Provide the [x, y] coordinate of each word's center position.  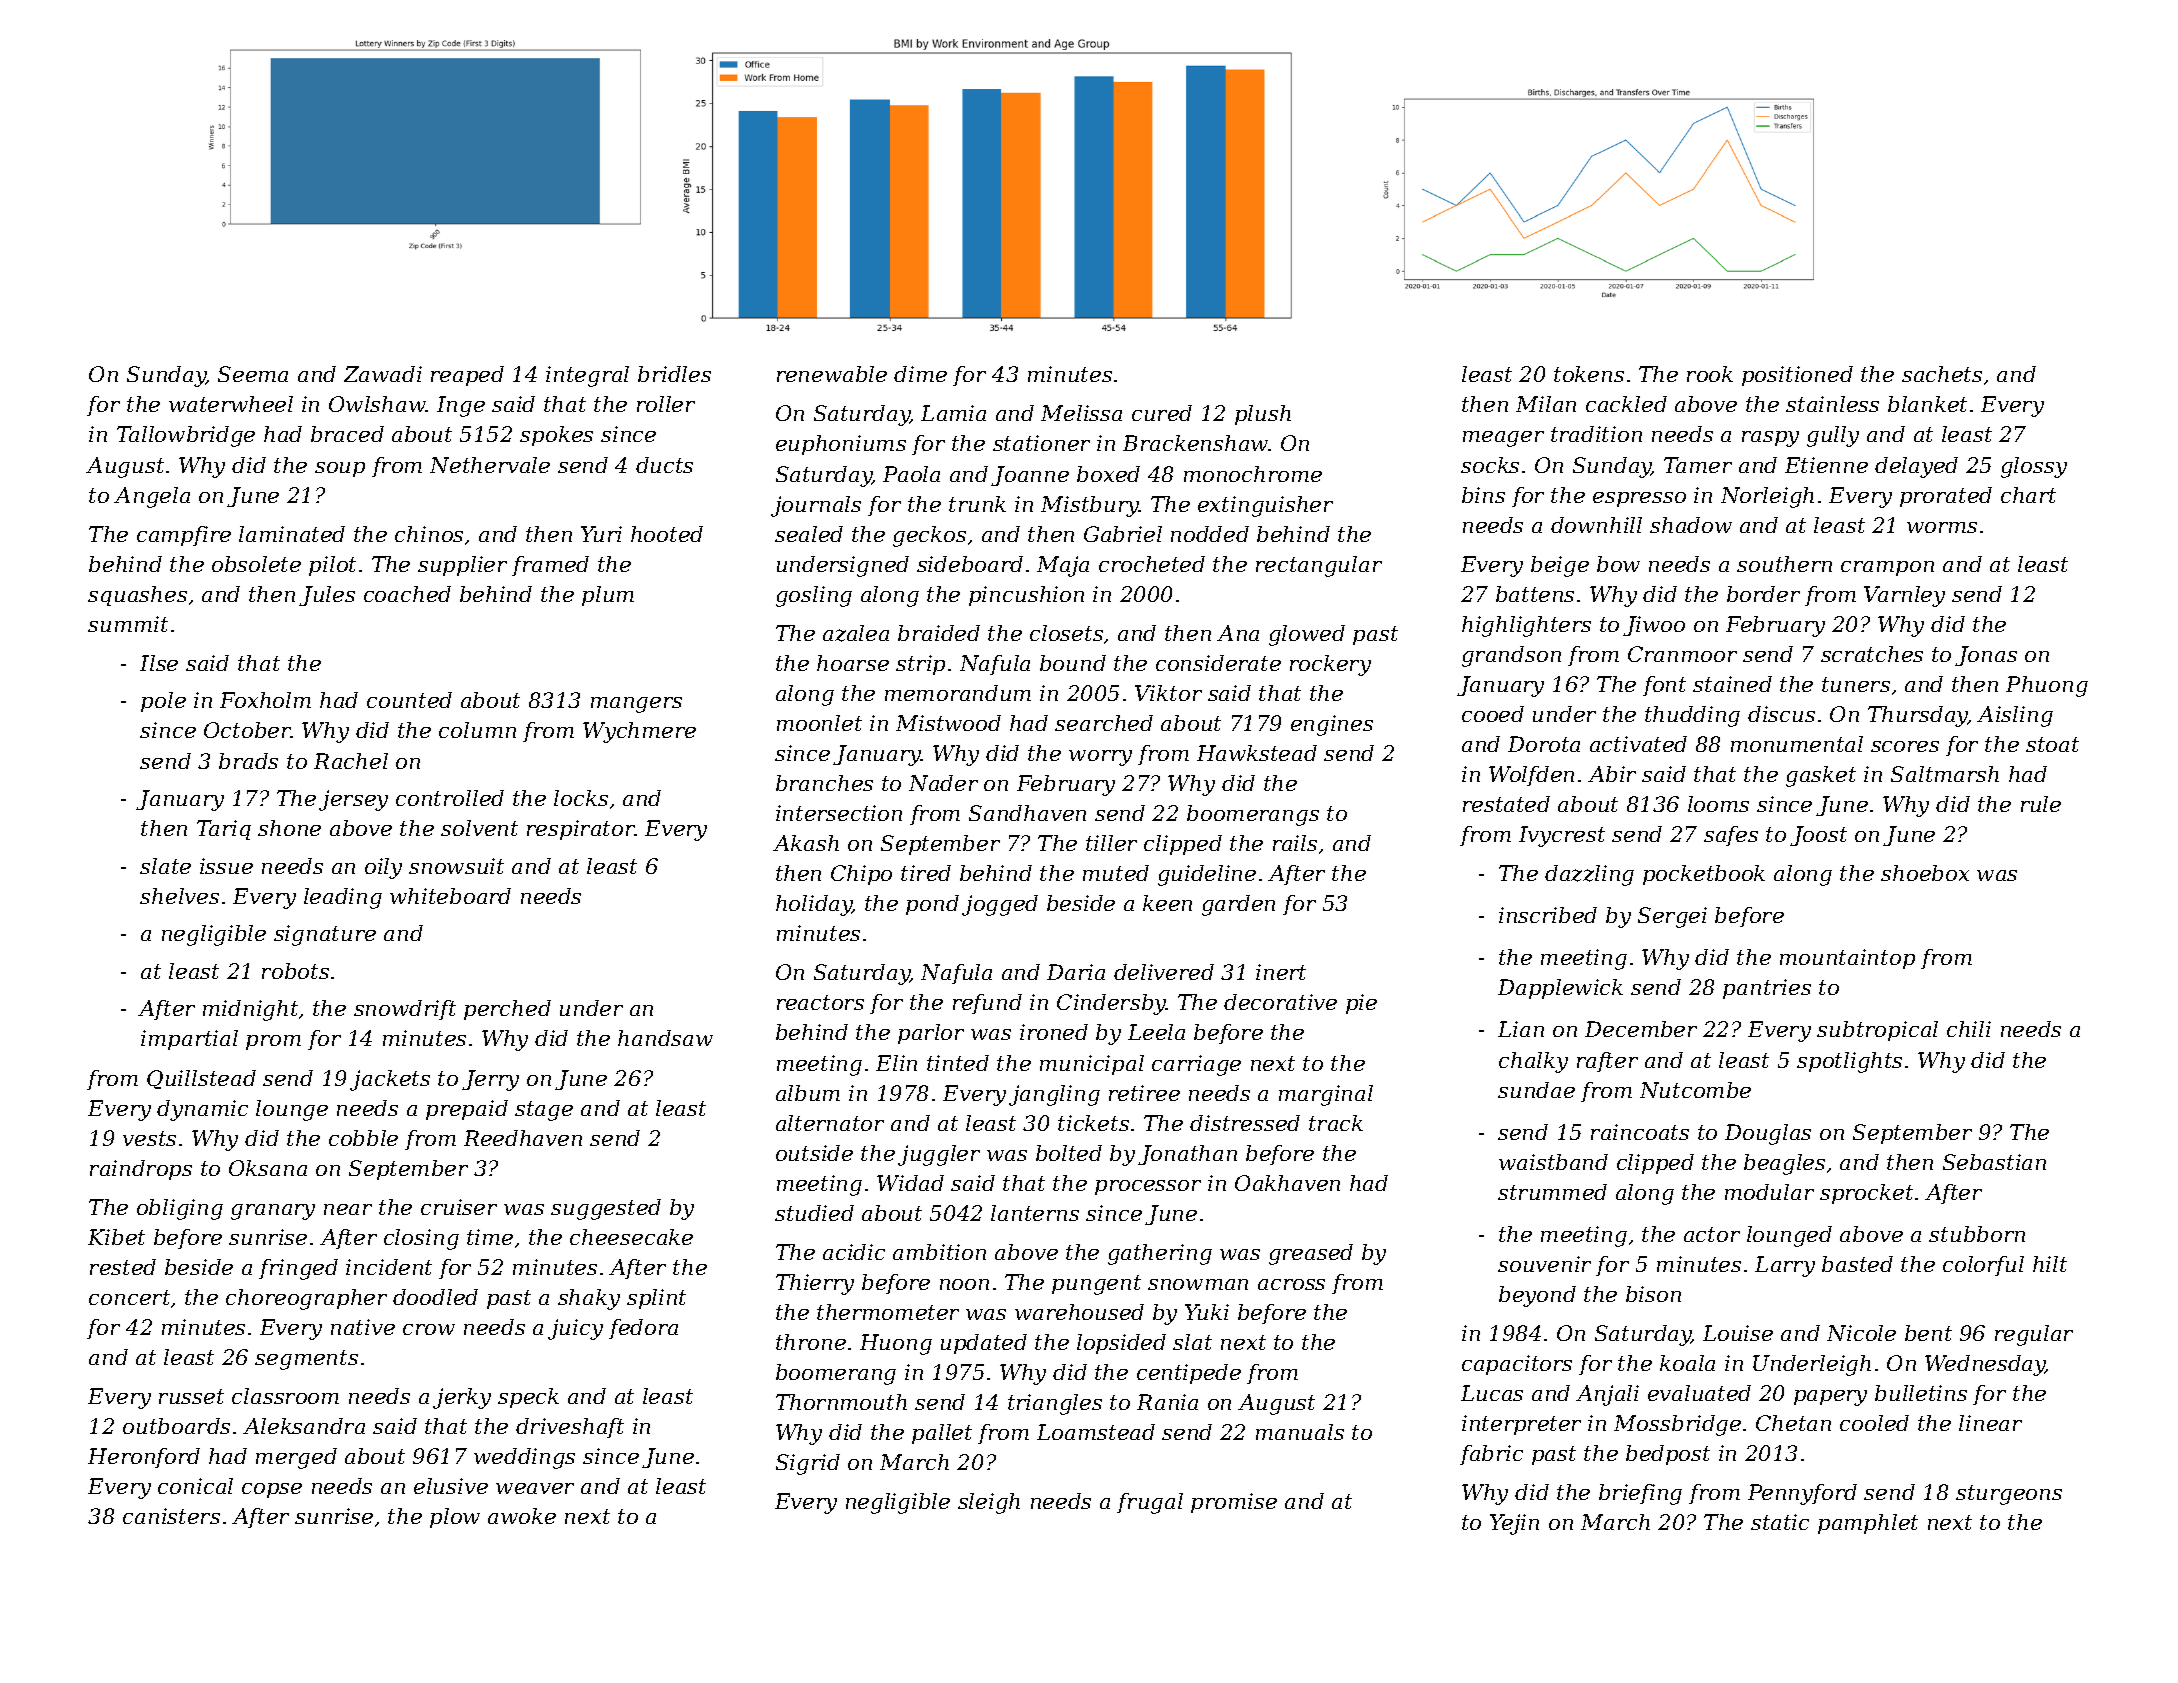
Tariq [224, 830]
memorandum [958, 693]
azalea [856, 633]
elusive [451, 1486]
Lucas [1492, 1393]
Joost [1818, 836]
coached [407, 594]
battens [1535, 594]
